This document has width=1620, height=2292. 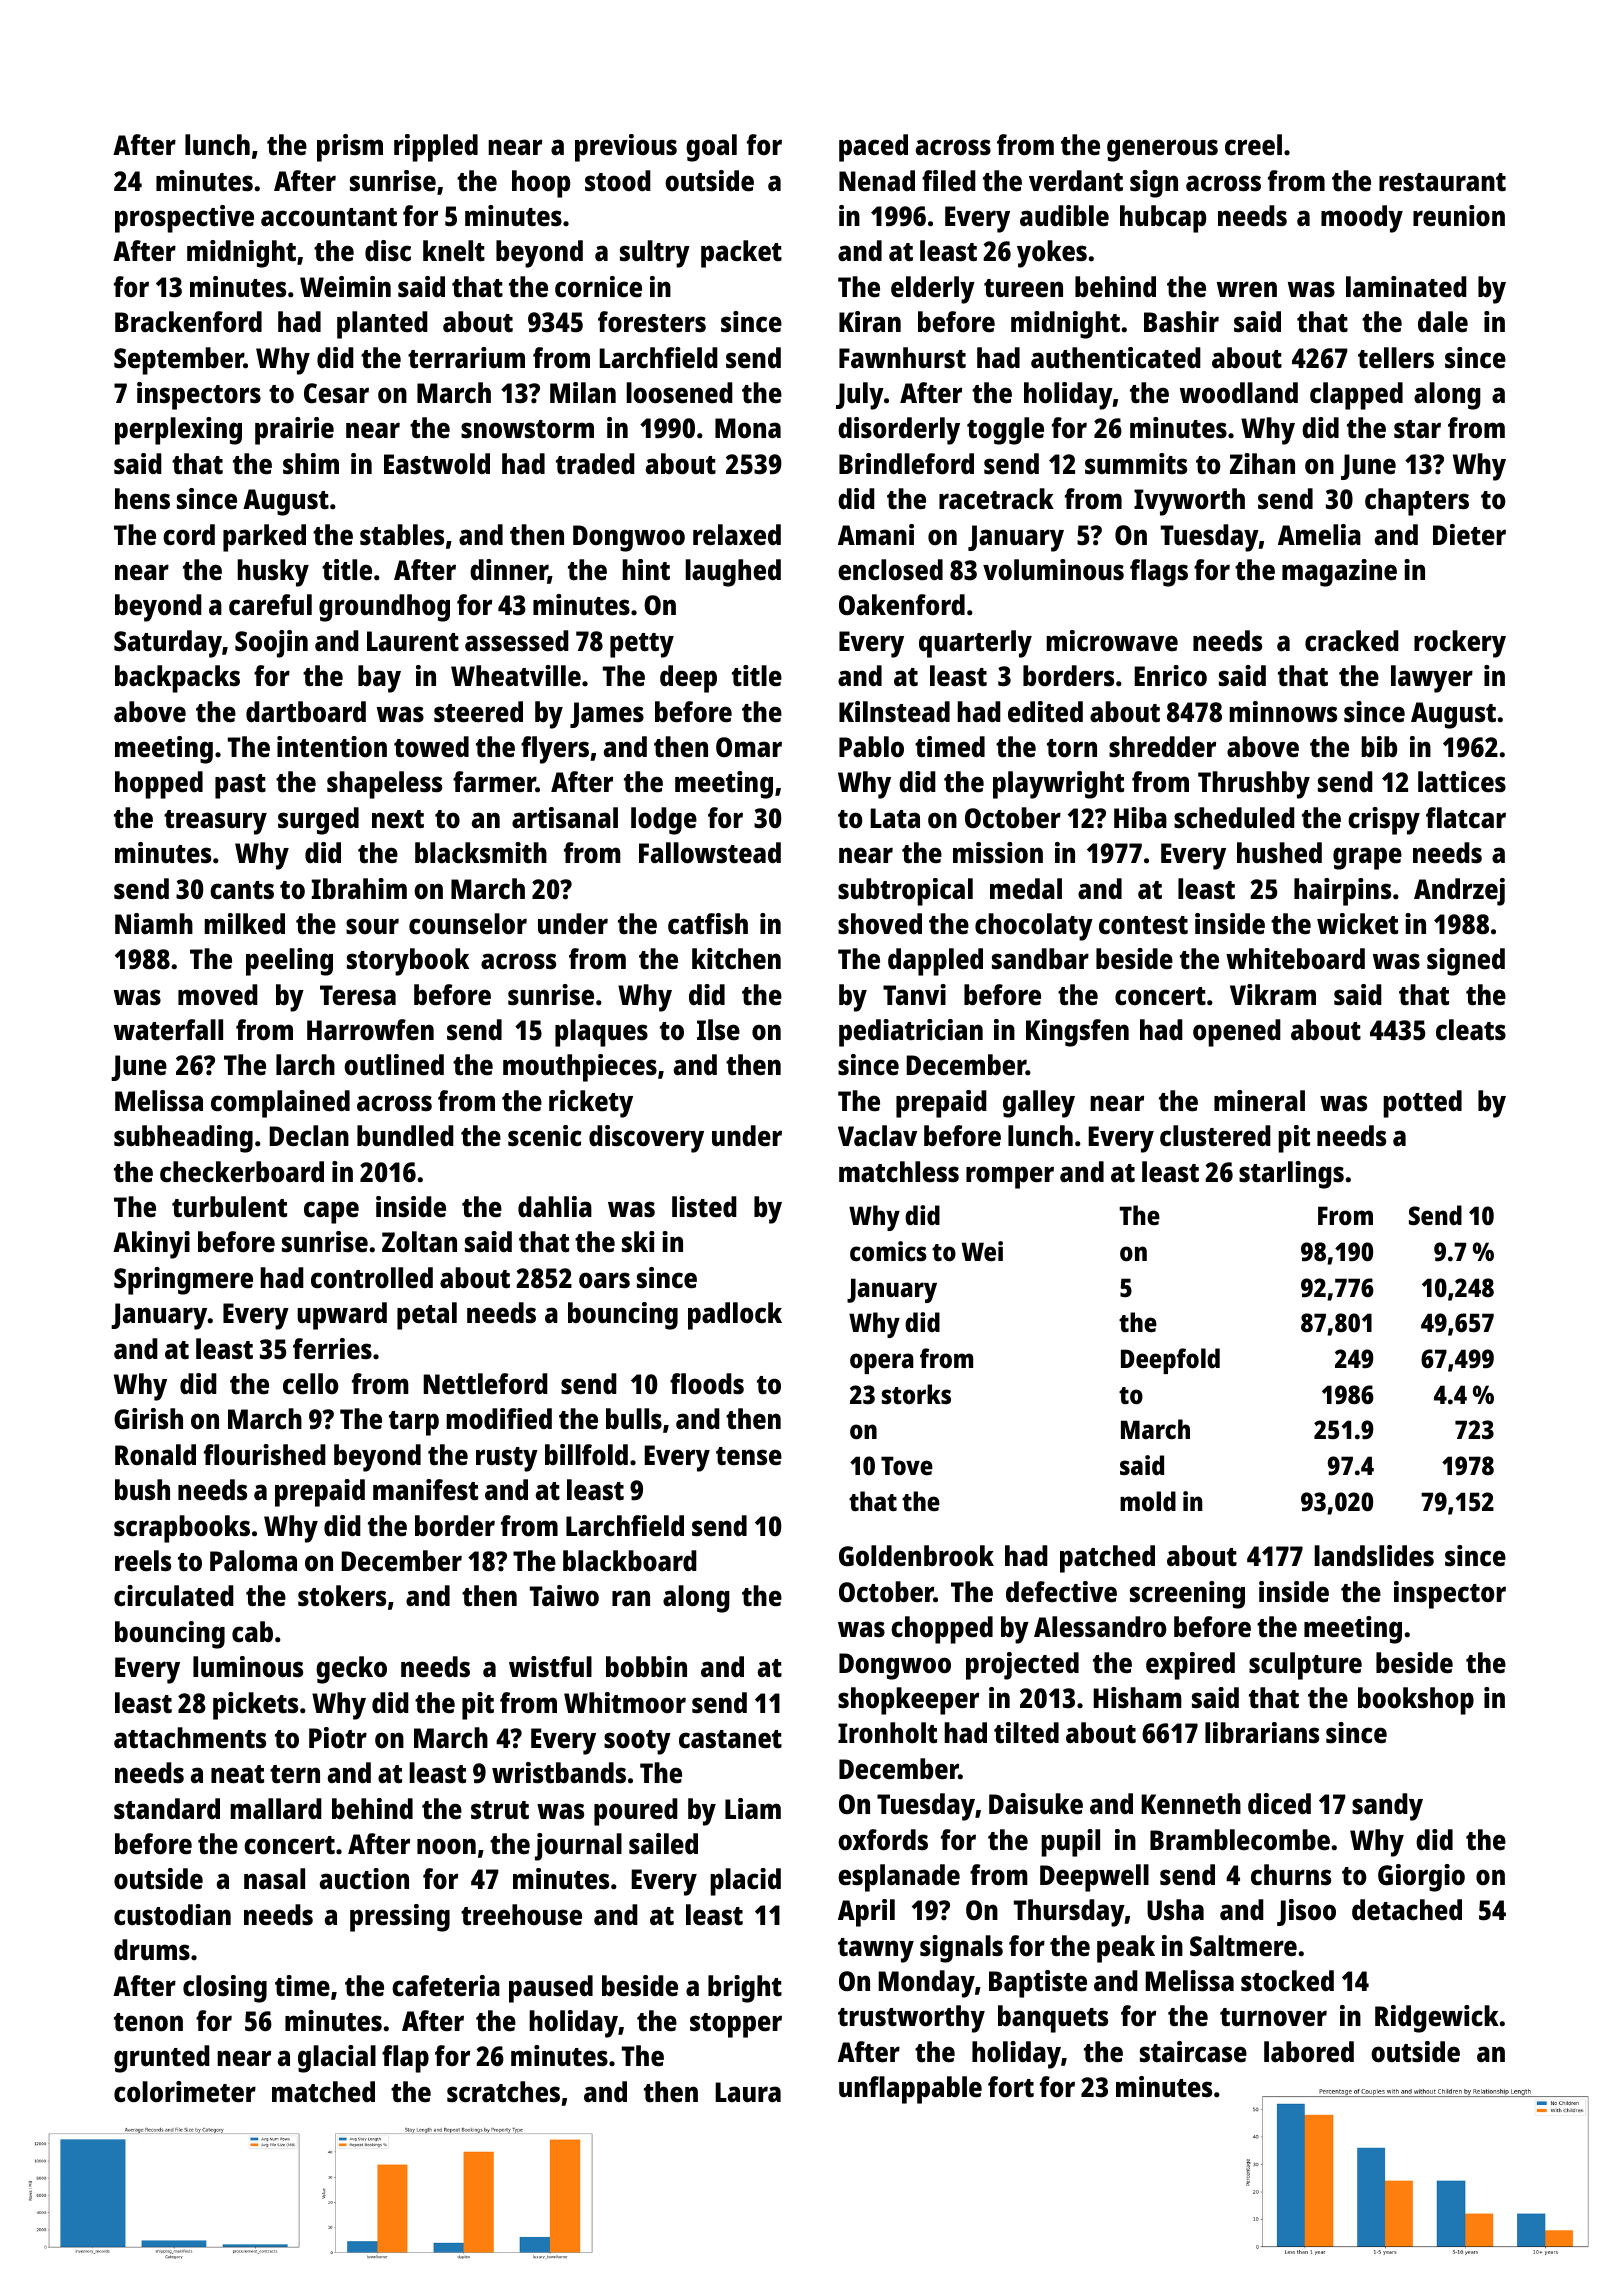 I want to click on accountant, so click(x=329, y=217).
